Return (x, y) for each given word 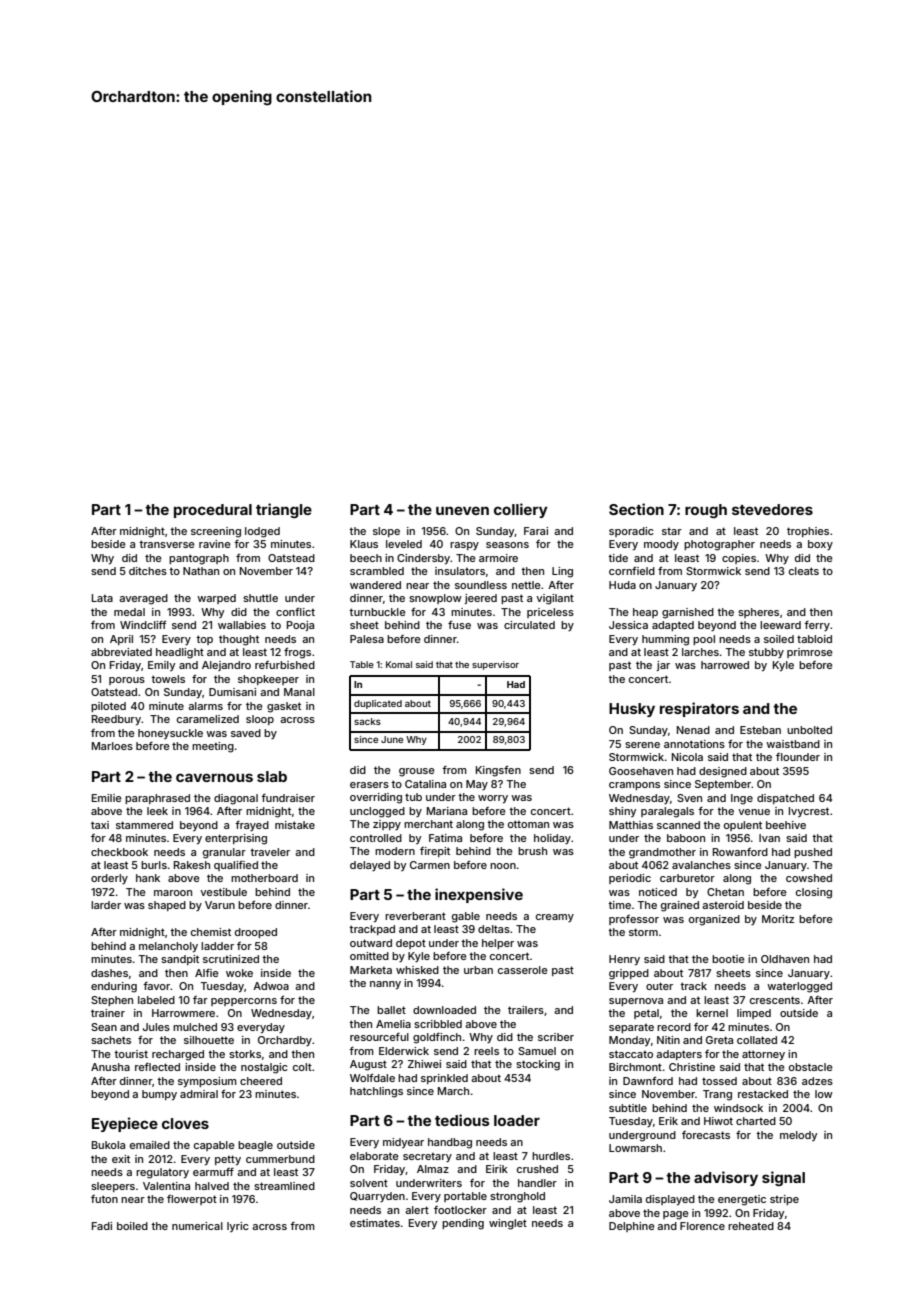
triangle (284, 510)
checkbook (119, 852)
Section (636, 509)
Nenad (693, 730)
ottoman (528, 824)
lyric (238, 1227)
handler (537, 1183)
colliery (521, 510)
